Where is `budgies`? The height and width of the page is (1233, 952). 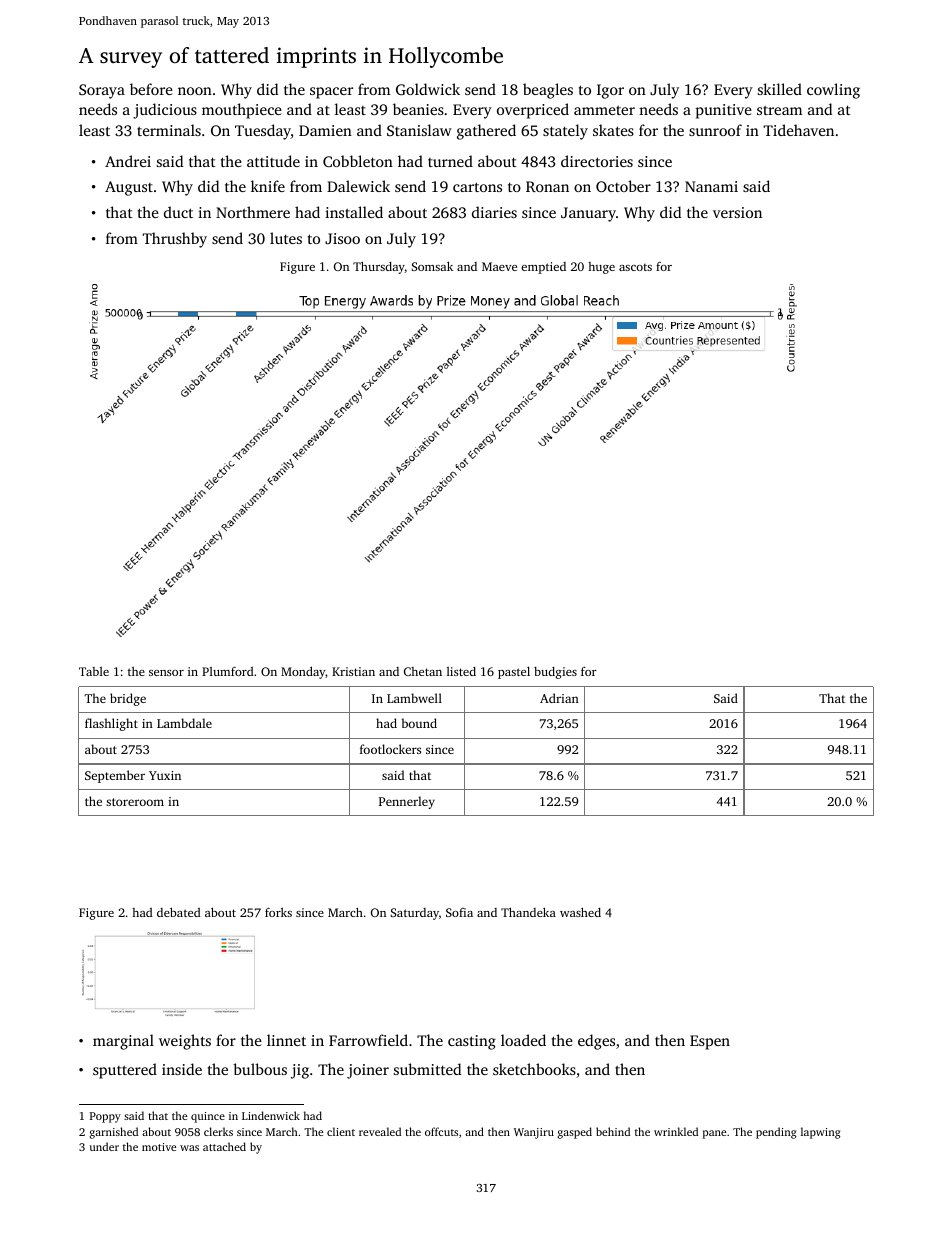
budgies is located at coordinates (555, 673).
